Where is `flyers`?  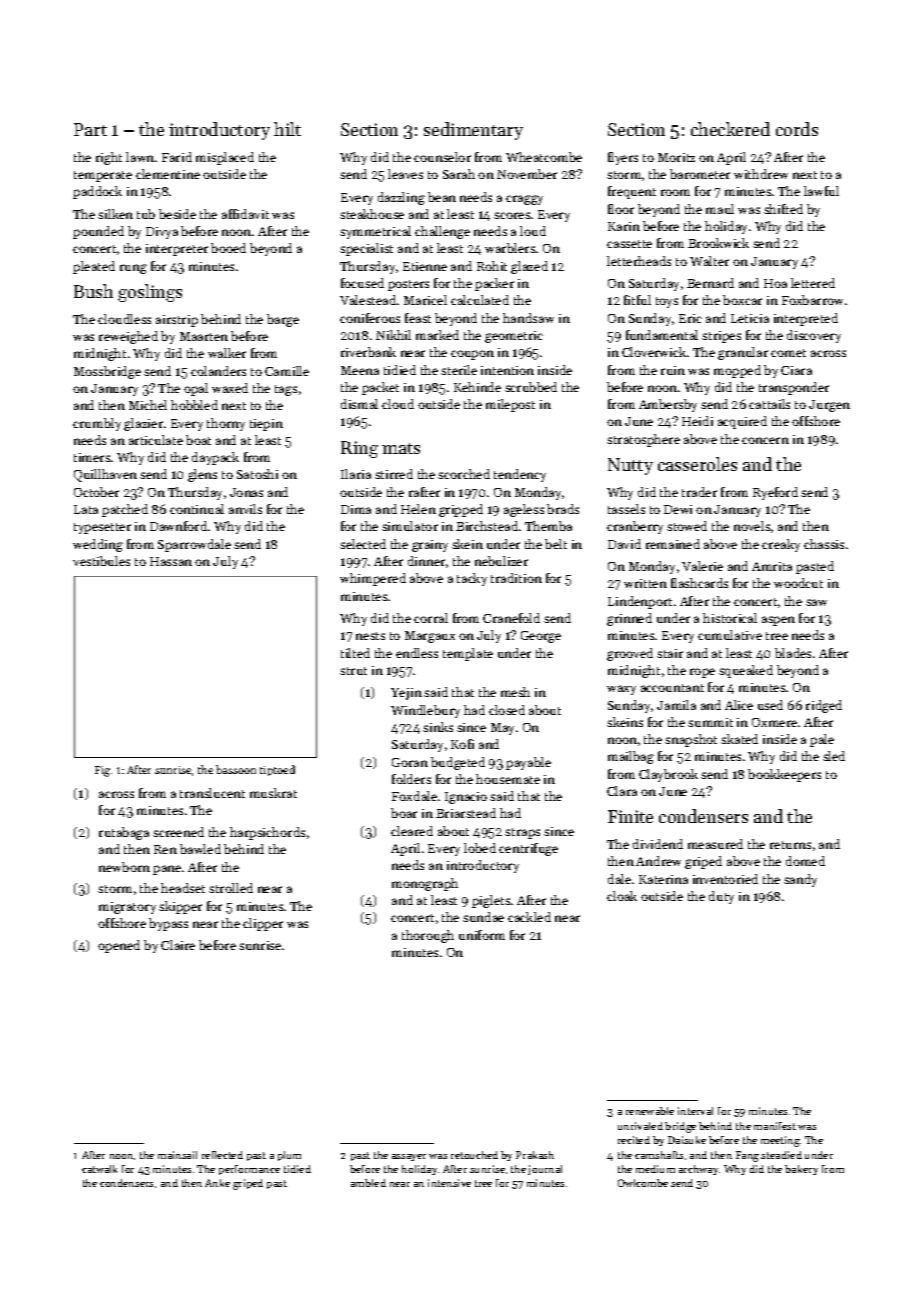
flyers is located at coordinates (623, 158).
